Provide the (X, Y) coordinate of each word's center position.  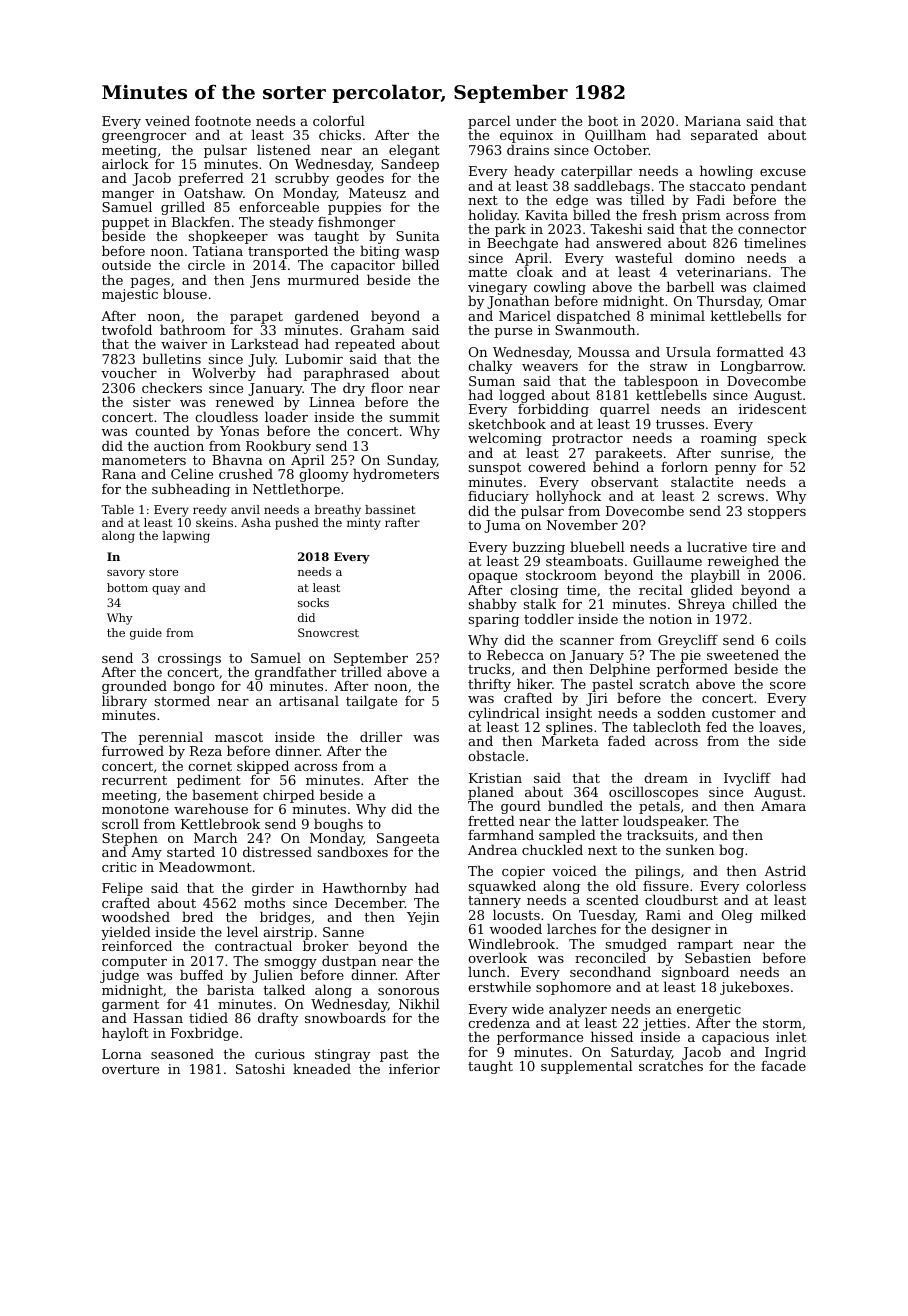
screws (741, 497)
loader (286, 416)
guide (146, 634)
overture (130, 1069)
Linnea (332, 402)
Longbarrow (762, 367)
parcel (489, 122)
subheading (191, 490)
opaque (492, 578)
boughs (338, 825)
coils (790, 639)
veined (167, 120)
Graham (378, 330)
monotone (135, 809)
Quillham (615, 135)
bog (731, 851)
